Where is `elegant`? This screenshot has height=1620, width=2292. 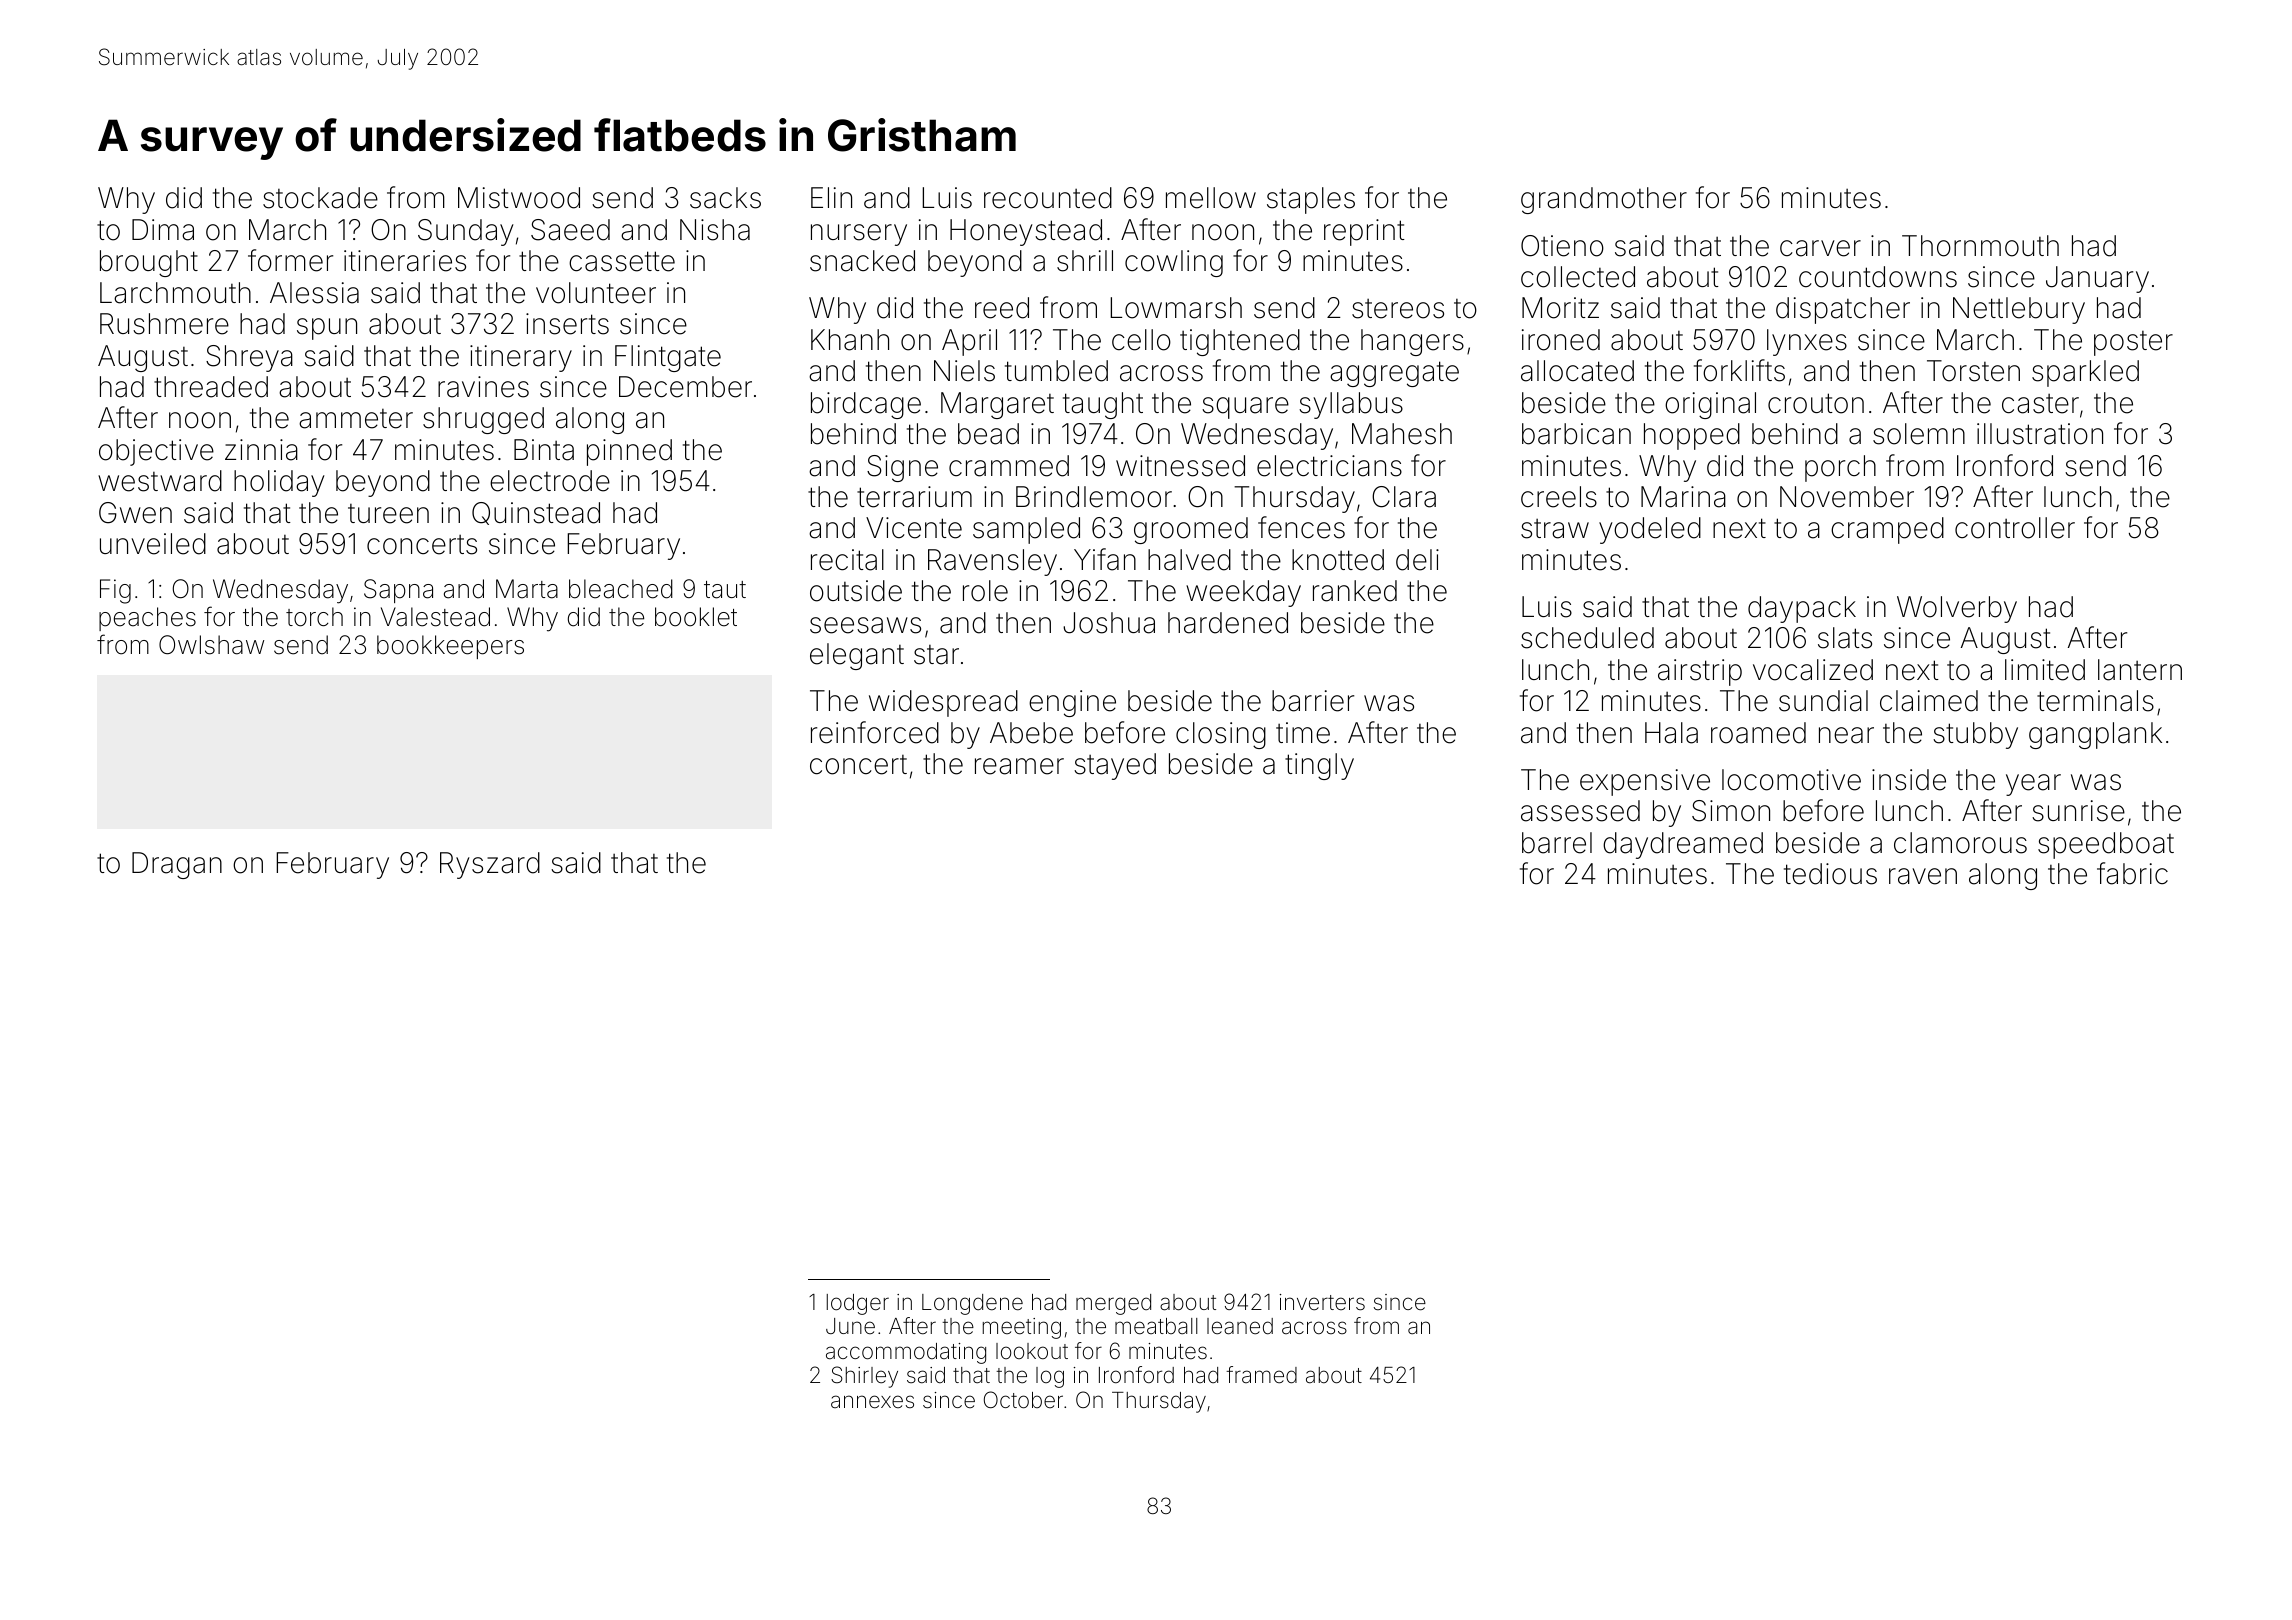 elegant is located at coordinates (857, 656).
